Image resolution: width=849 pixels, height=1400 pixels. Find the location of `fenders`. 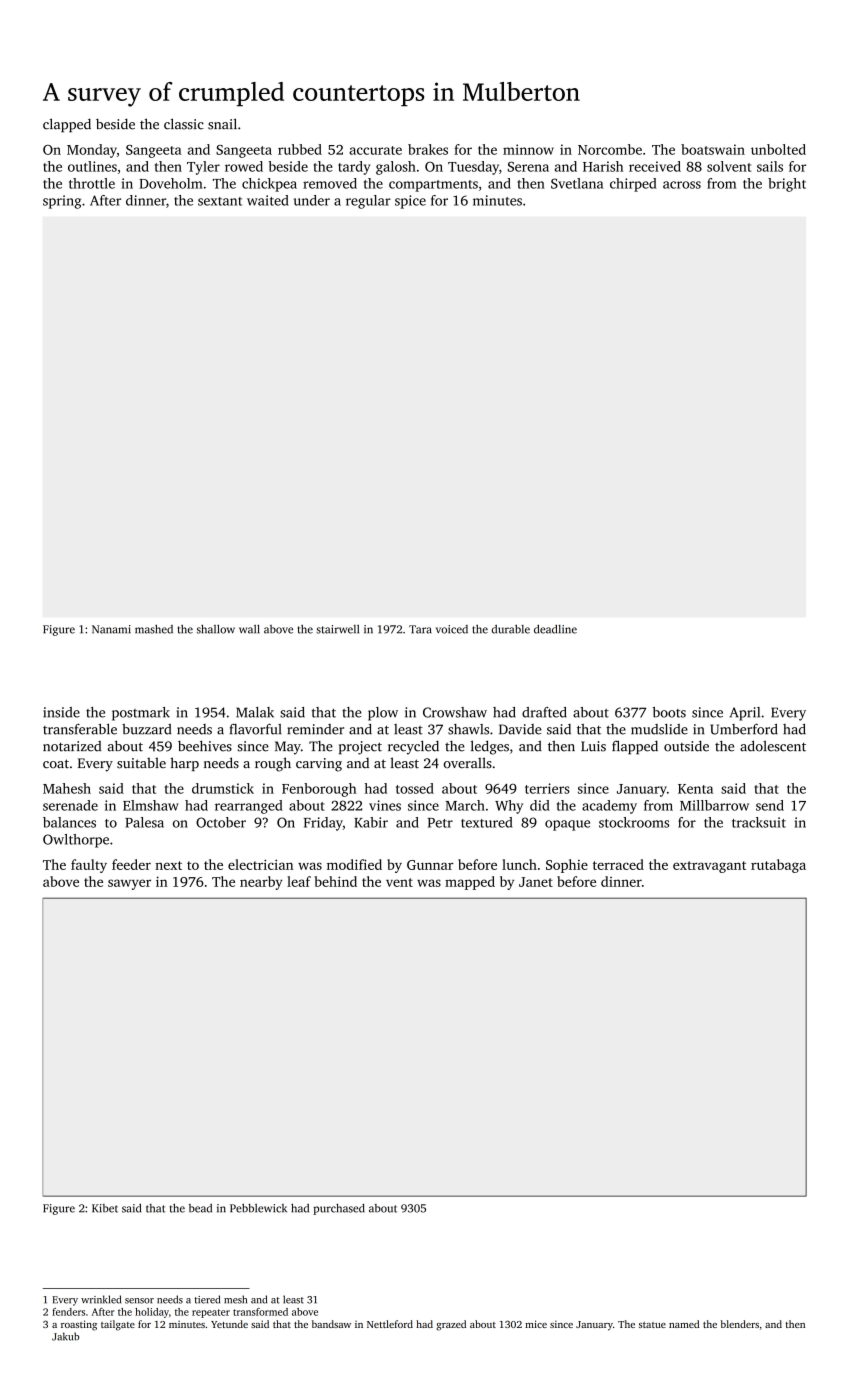

fenders is located at coordinates (68, 1312).
